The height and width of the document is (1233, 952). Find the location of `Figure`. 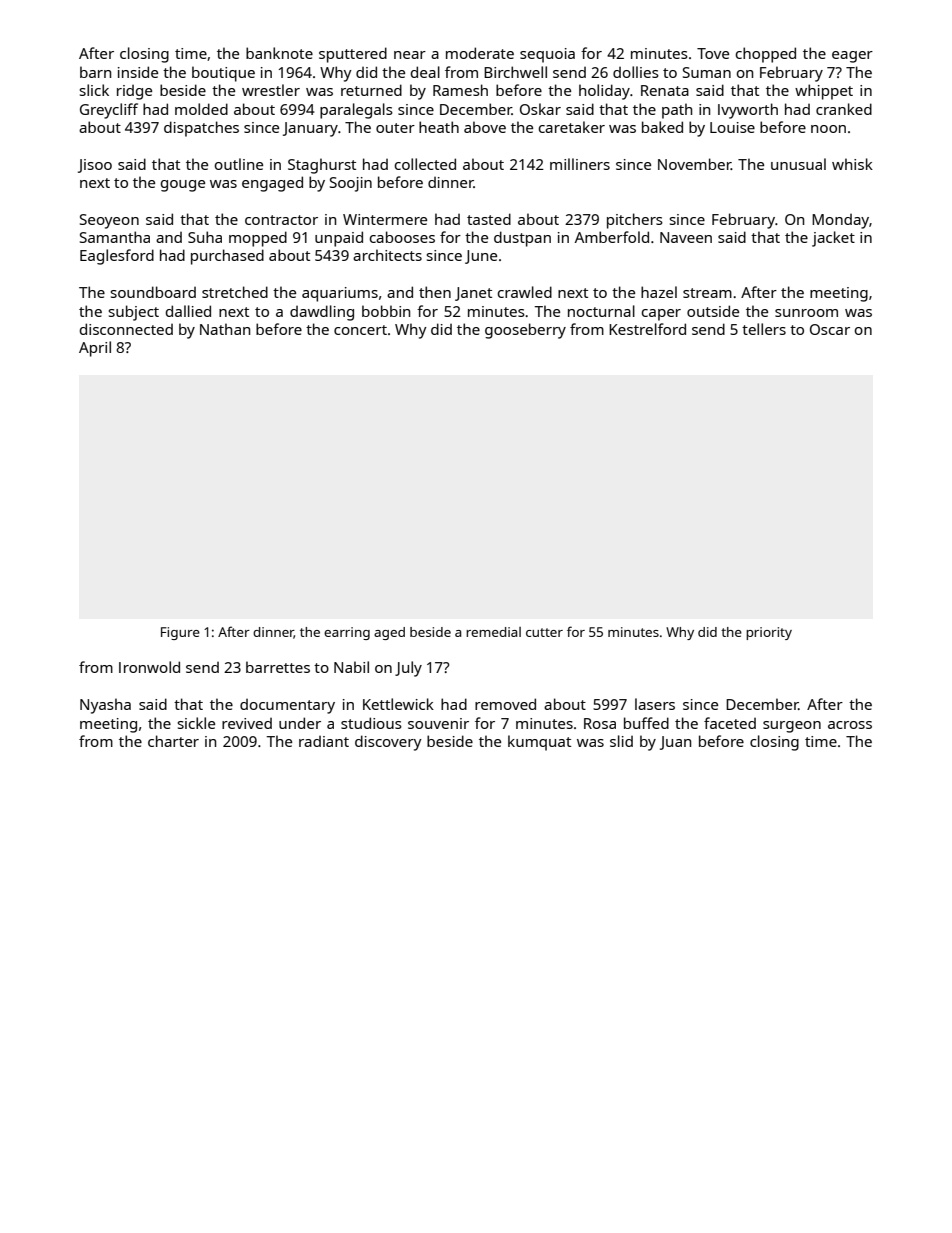

Figure is located at coordinates (180, 633).
